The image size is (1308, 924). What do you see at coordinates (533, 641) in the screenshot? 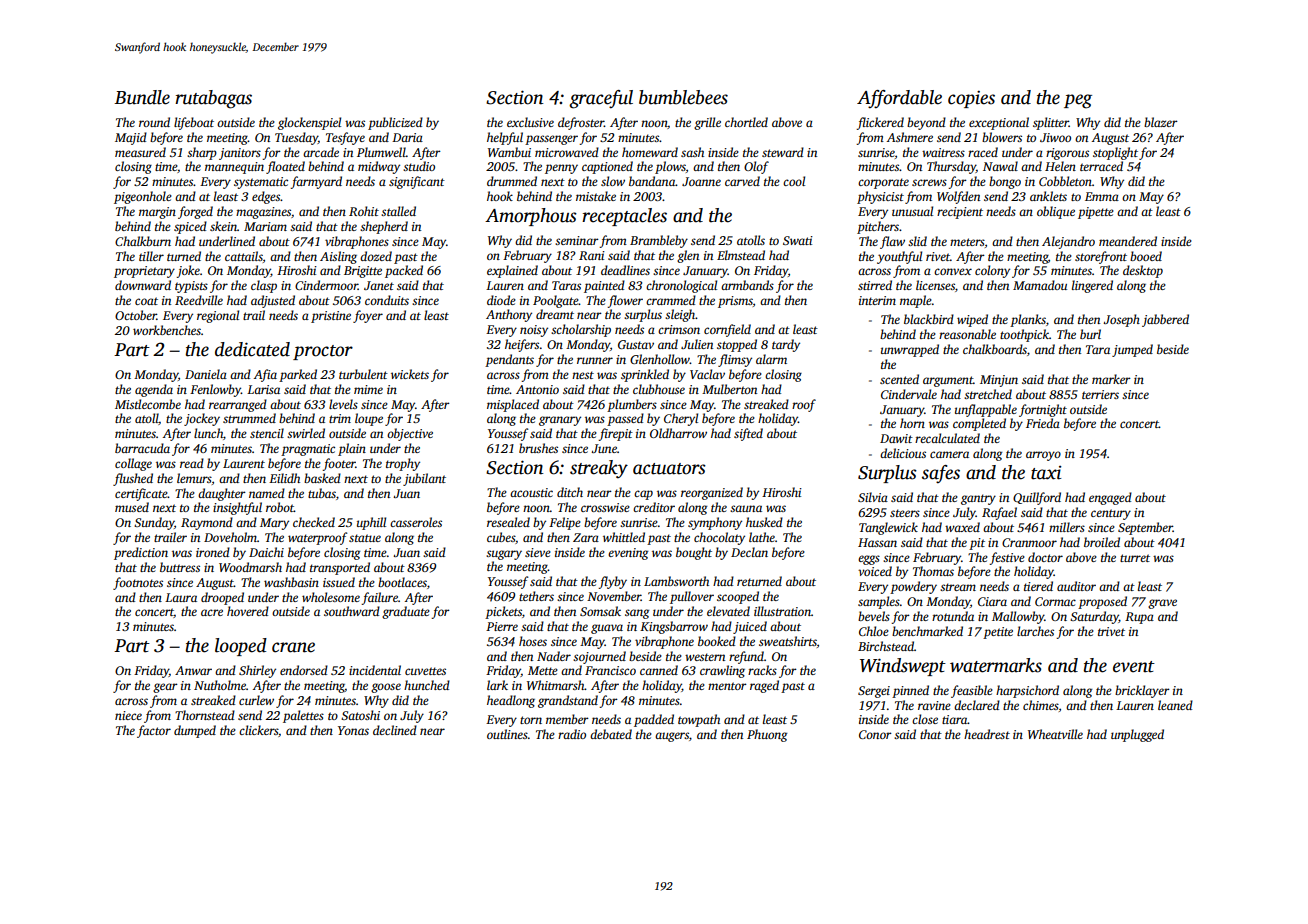
I see `hoses` at bounding box center [533, 641].
